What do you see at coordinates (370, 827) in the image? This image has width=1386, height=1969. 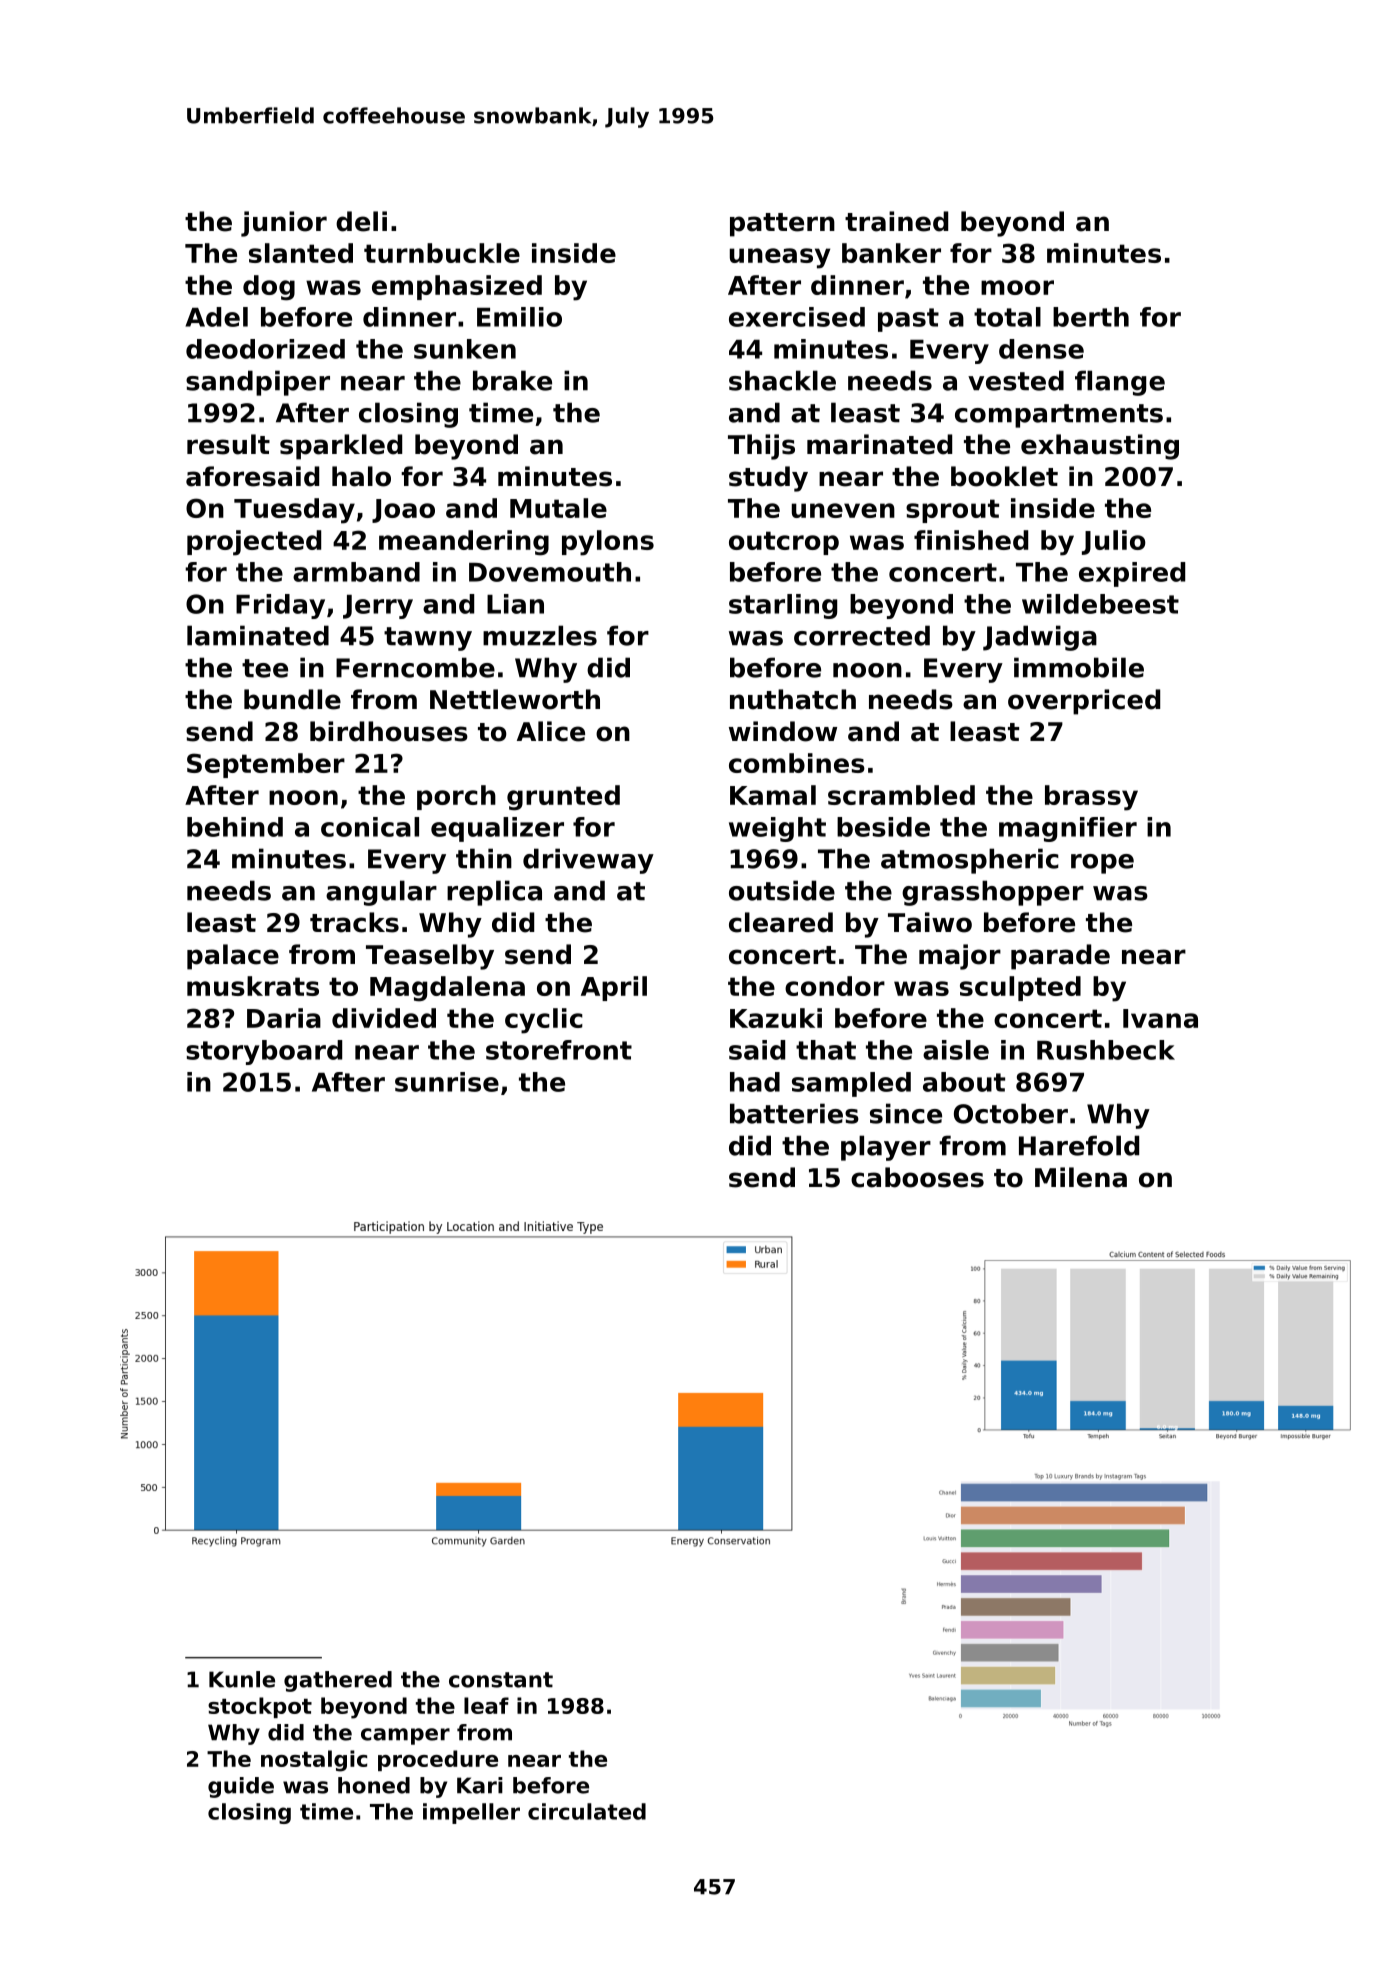 I see `conical` at bounding box center [370, 827].
